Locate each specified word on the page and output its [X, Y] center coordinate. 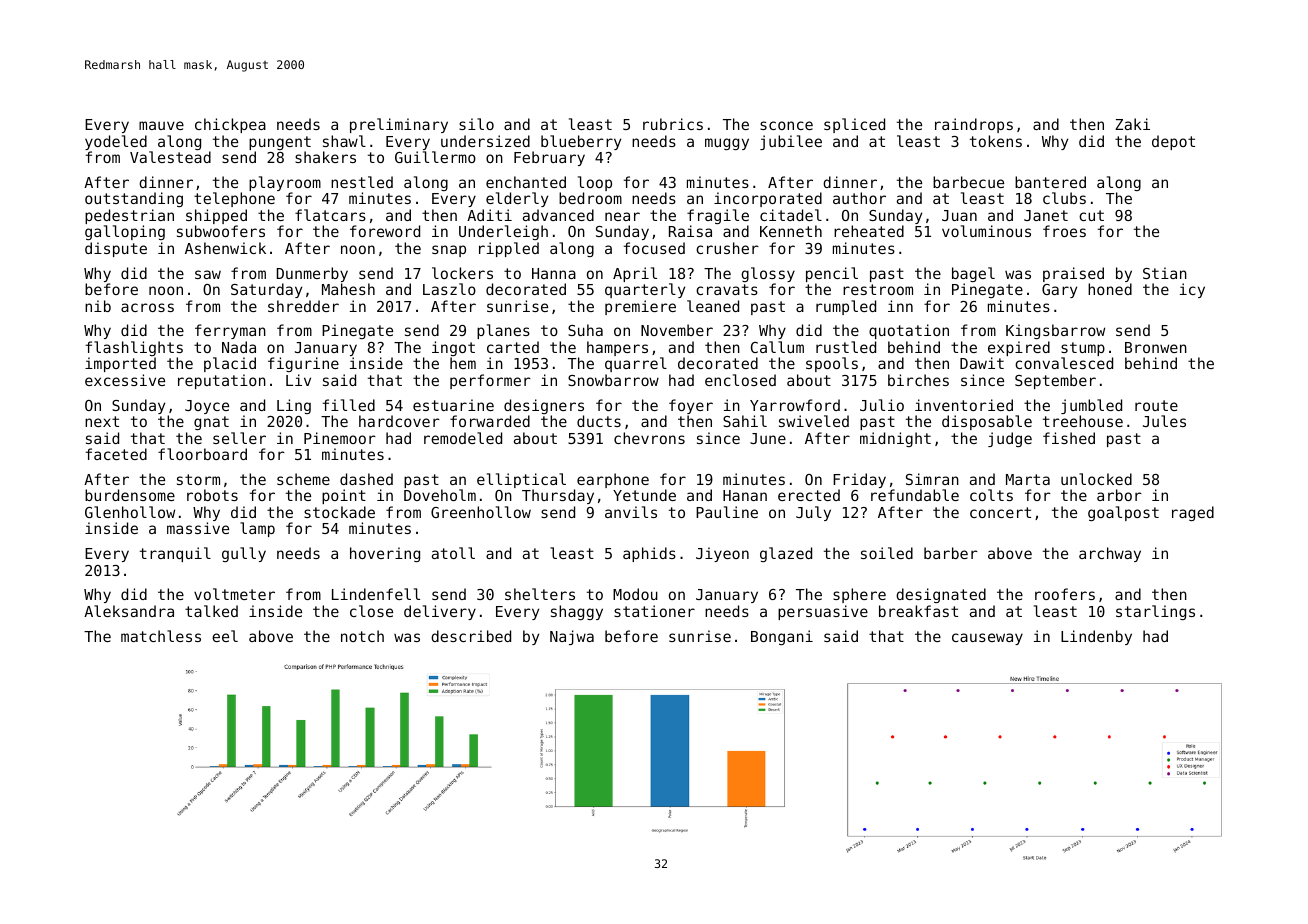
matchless [161, 636]
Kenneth [791, 231]
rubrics [673, 124]
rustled [846, 347]
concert [1000, 512]
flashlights [134, 348]
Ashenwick [225, 248]
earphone [613, 480]
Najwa [572, 637]
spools [832, 364]
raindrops [974, 125]
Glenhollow [130, 512]
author [859, 198]
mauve [161, 125]
